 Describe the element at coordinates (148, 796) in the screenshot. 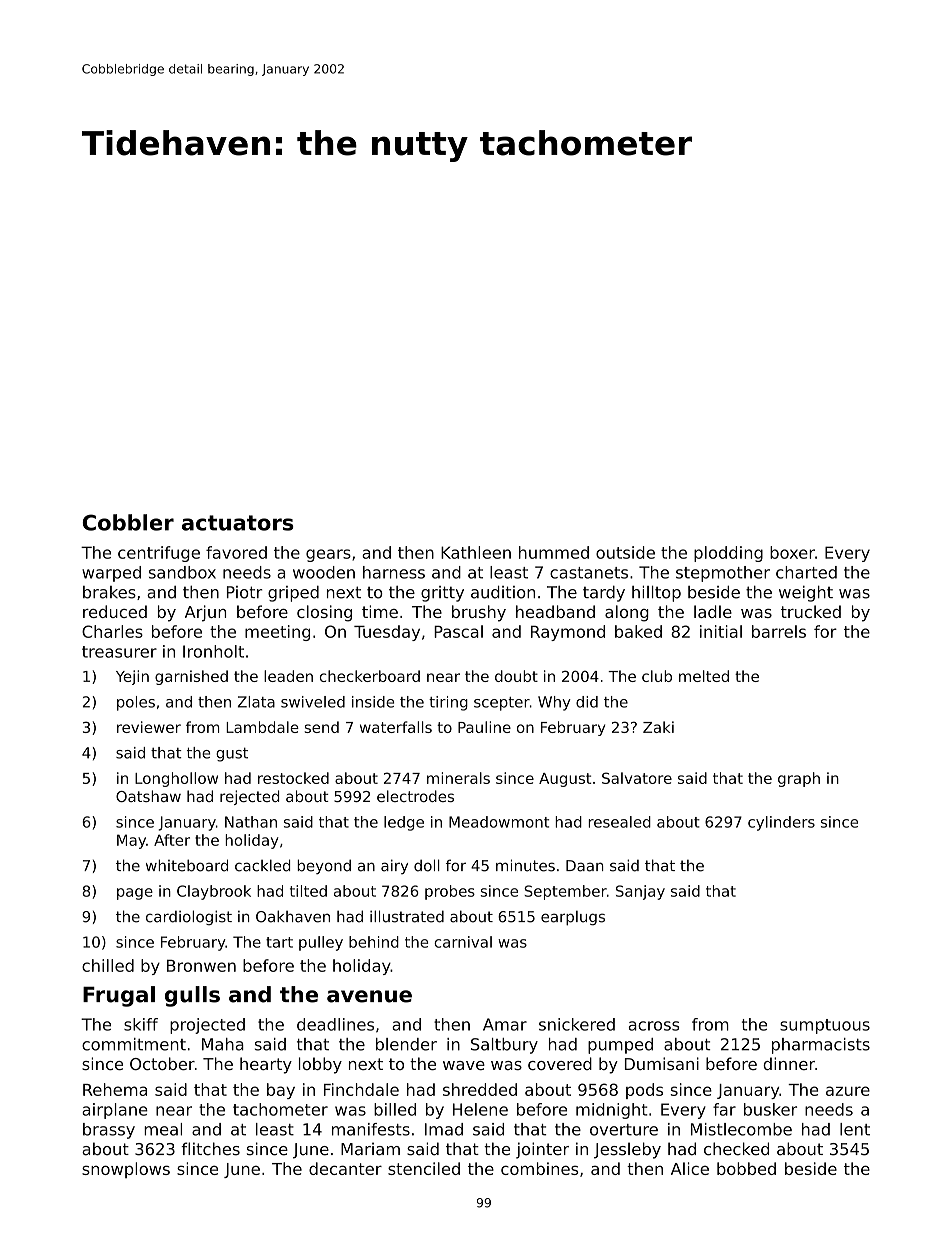

I see `Oatshaw` at that location.
